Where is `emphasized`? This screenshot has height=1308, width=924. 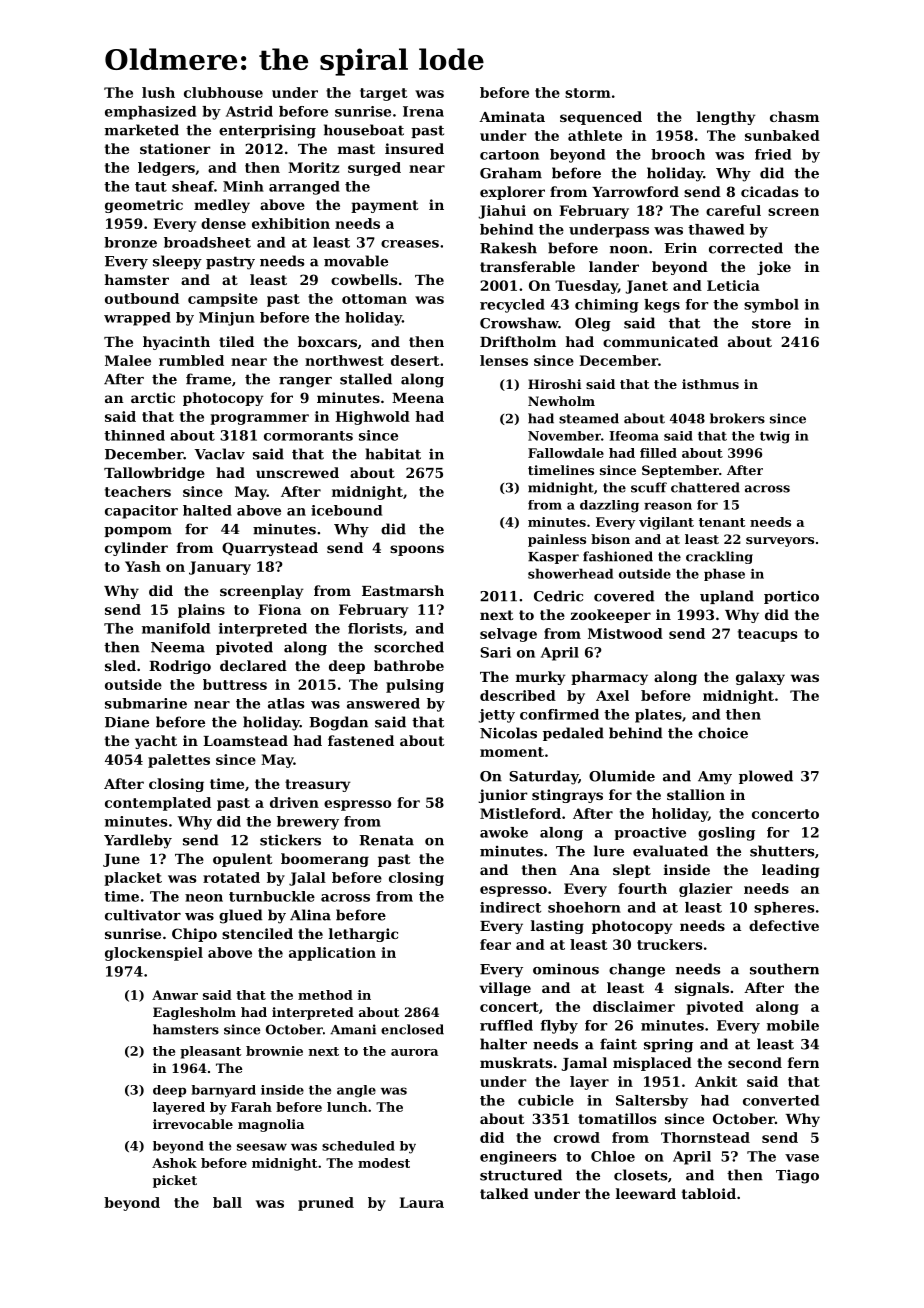
emphasized is located at coordinates (150, 113).
